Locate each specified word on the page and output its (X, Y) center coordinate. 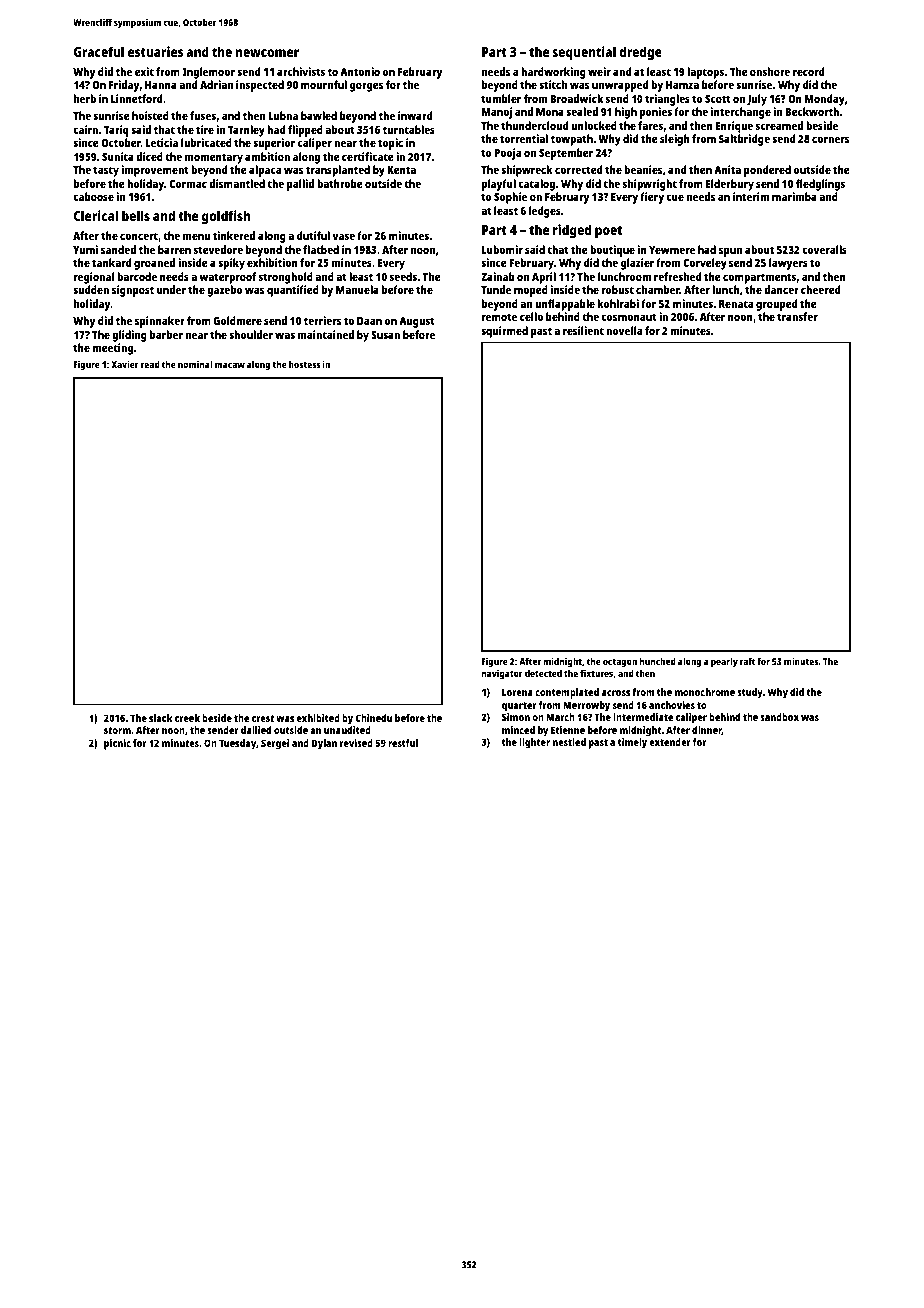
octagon (620, 663)
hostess (304, 364)
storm (117, 730)
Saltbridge (744, 140)
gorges (366, 87)
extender (670, 742)
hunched (658, 661)
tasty (106, 171)
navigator (502, 674)
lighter (534, 743)
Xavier (125, 364)
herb (85, 98)
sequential (584, 53)
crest (263, 718)
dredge (641, 53)
